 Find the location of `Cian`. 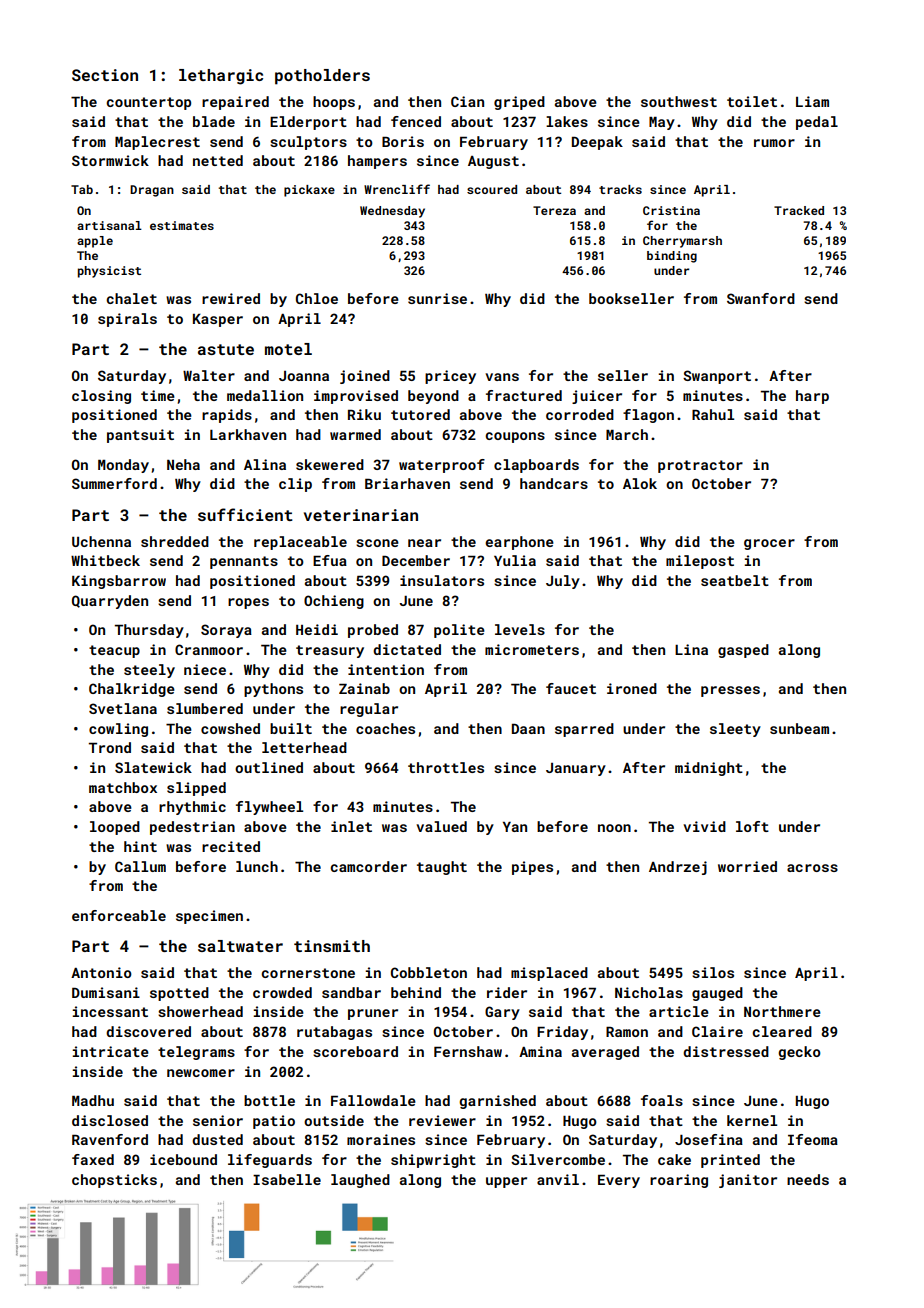

Cian is located at coordinates (467, 101).
